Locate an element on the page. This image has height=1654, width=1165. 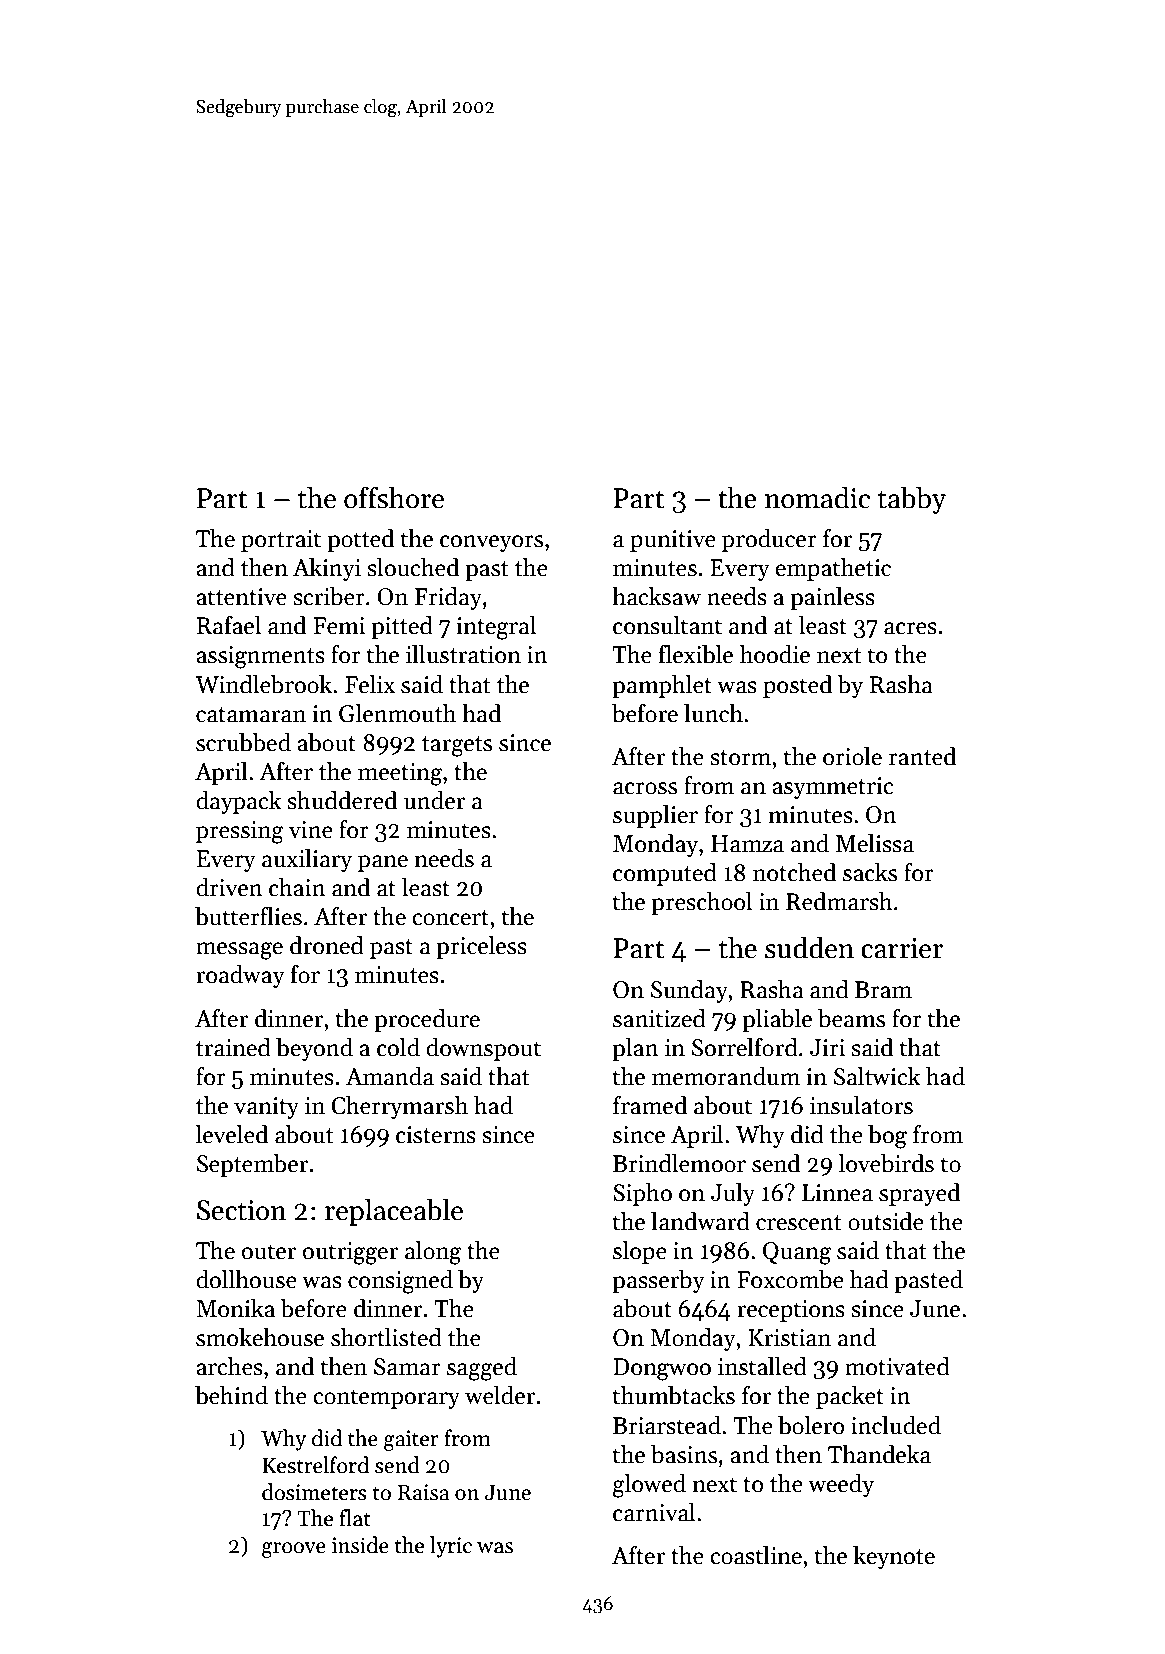
carrier is located at coordinates (902, 948).
